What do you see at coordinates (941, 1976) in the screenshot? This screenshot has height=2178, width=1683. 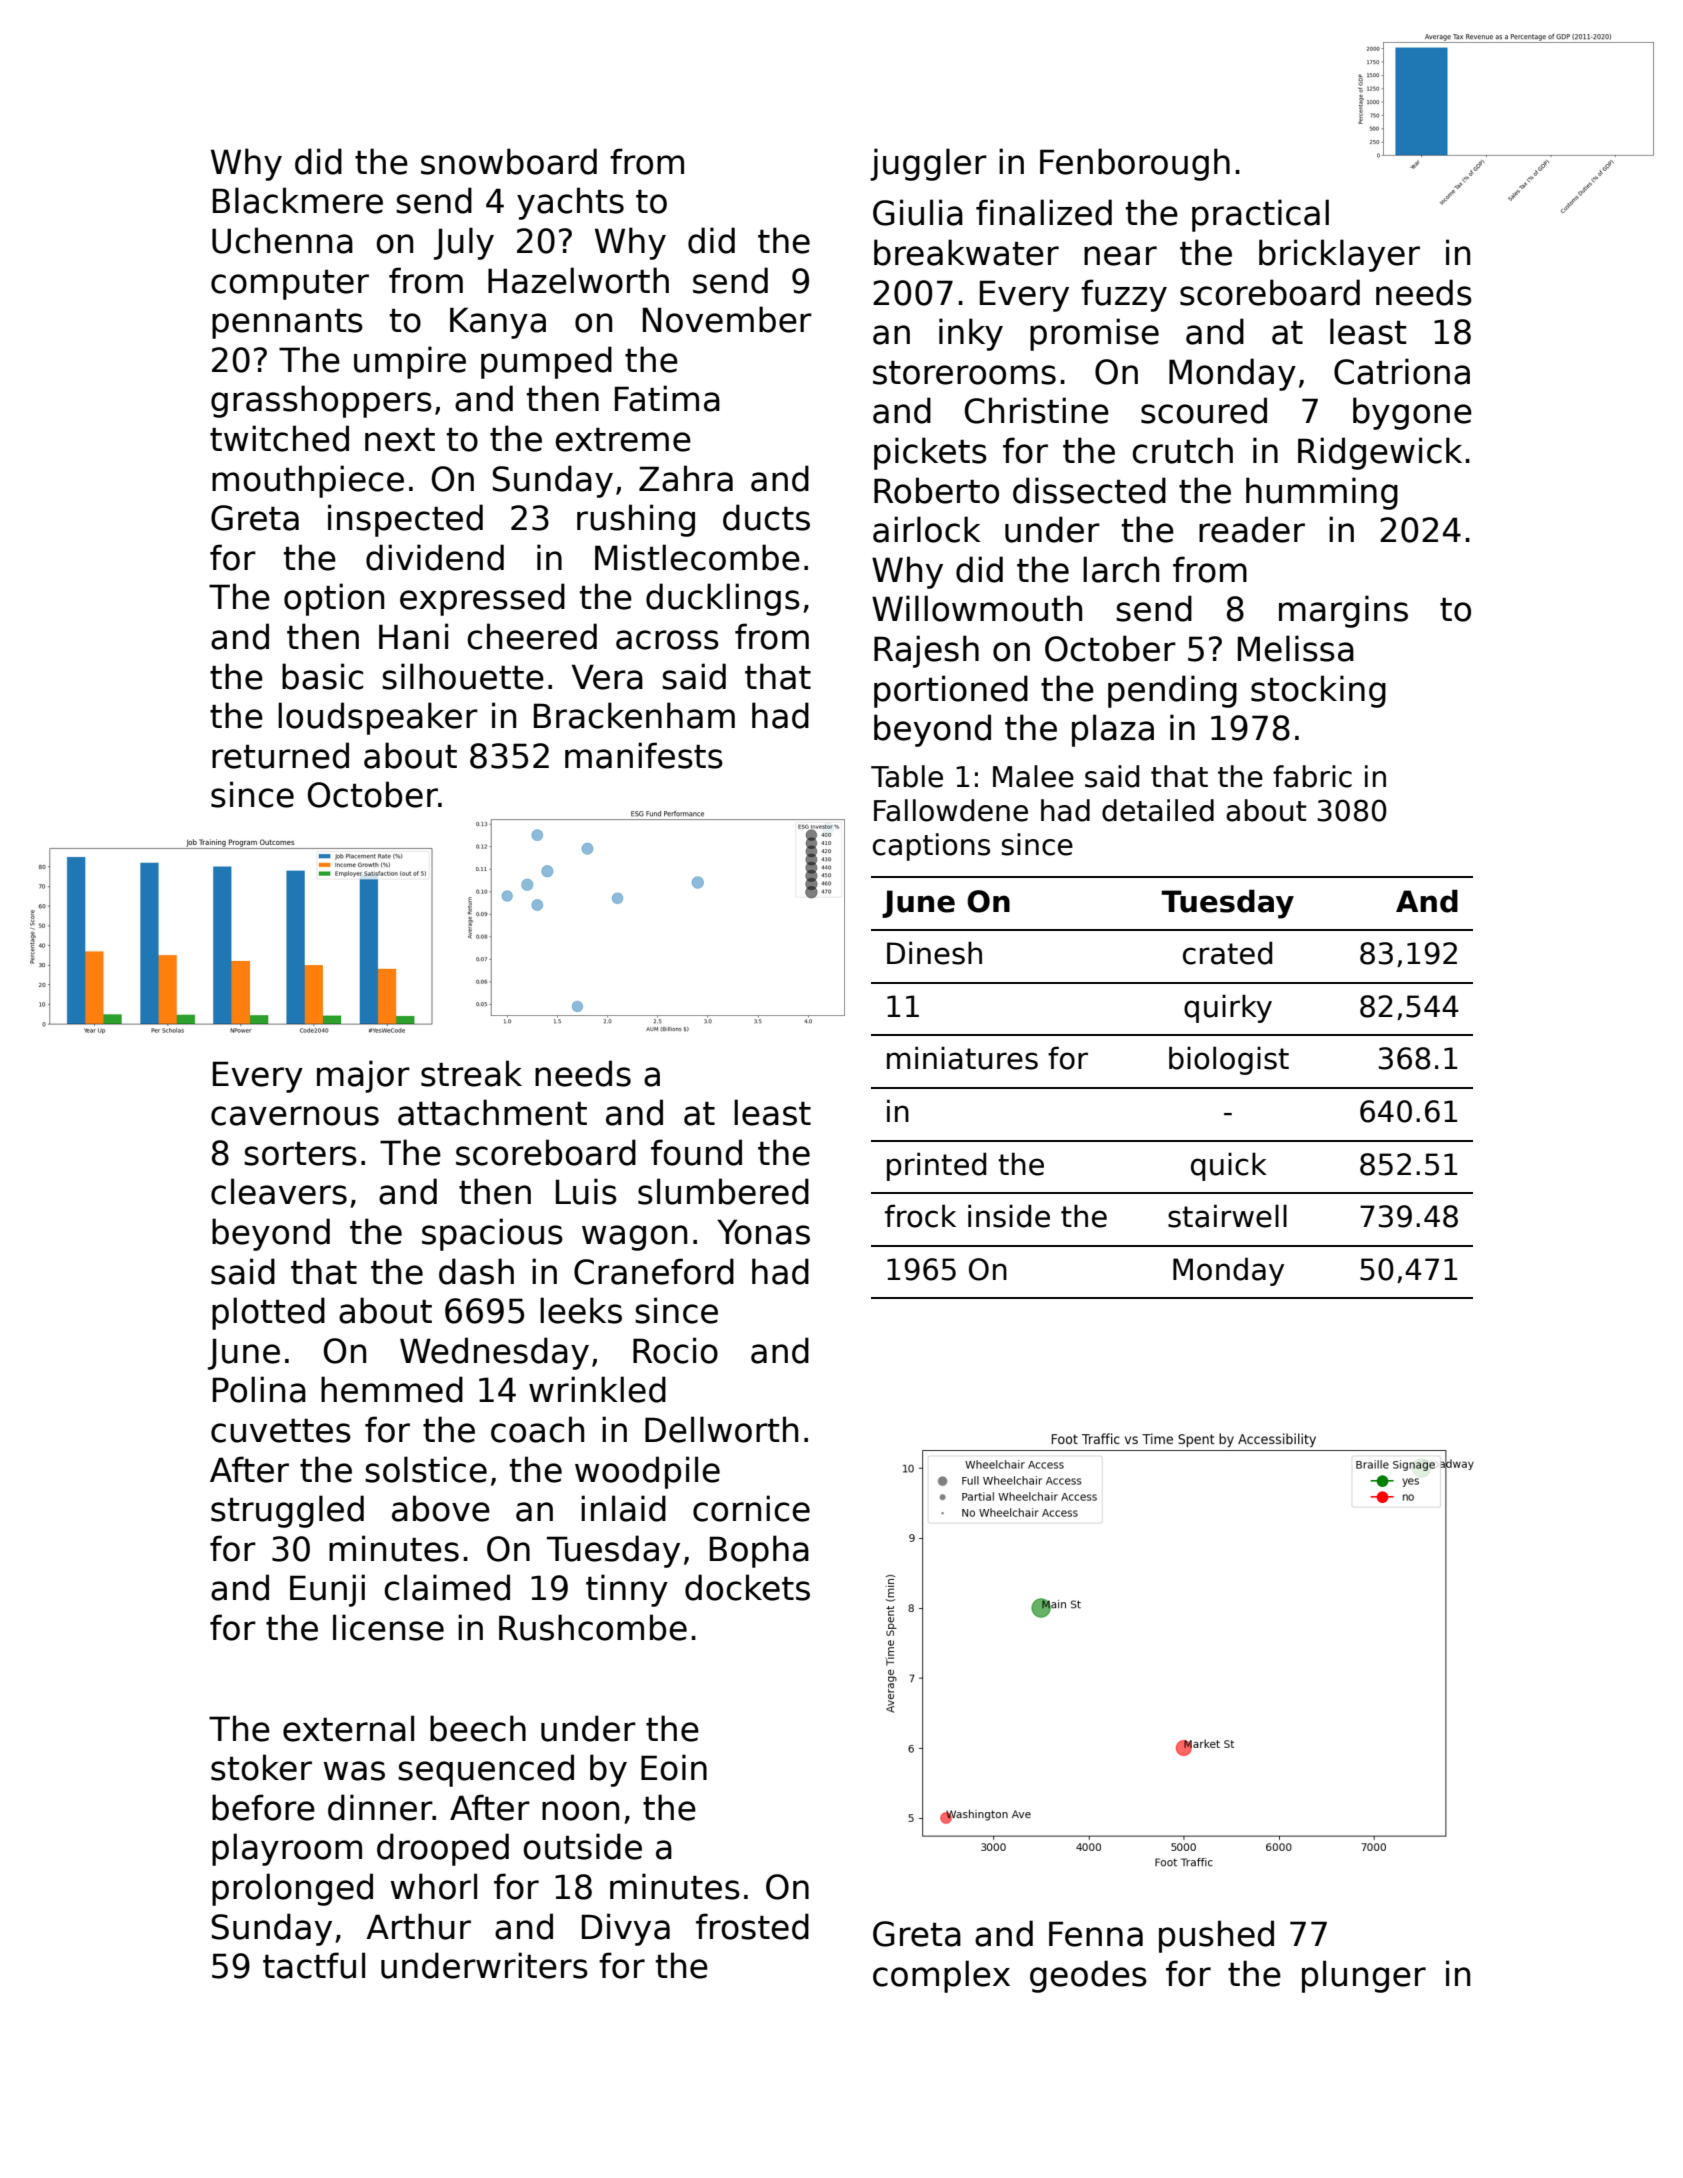 I see `complex` at bounding box center [941, 1976].
